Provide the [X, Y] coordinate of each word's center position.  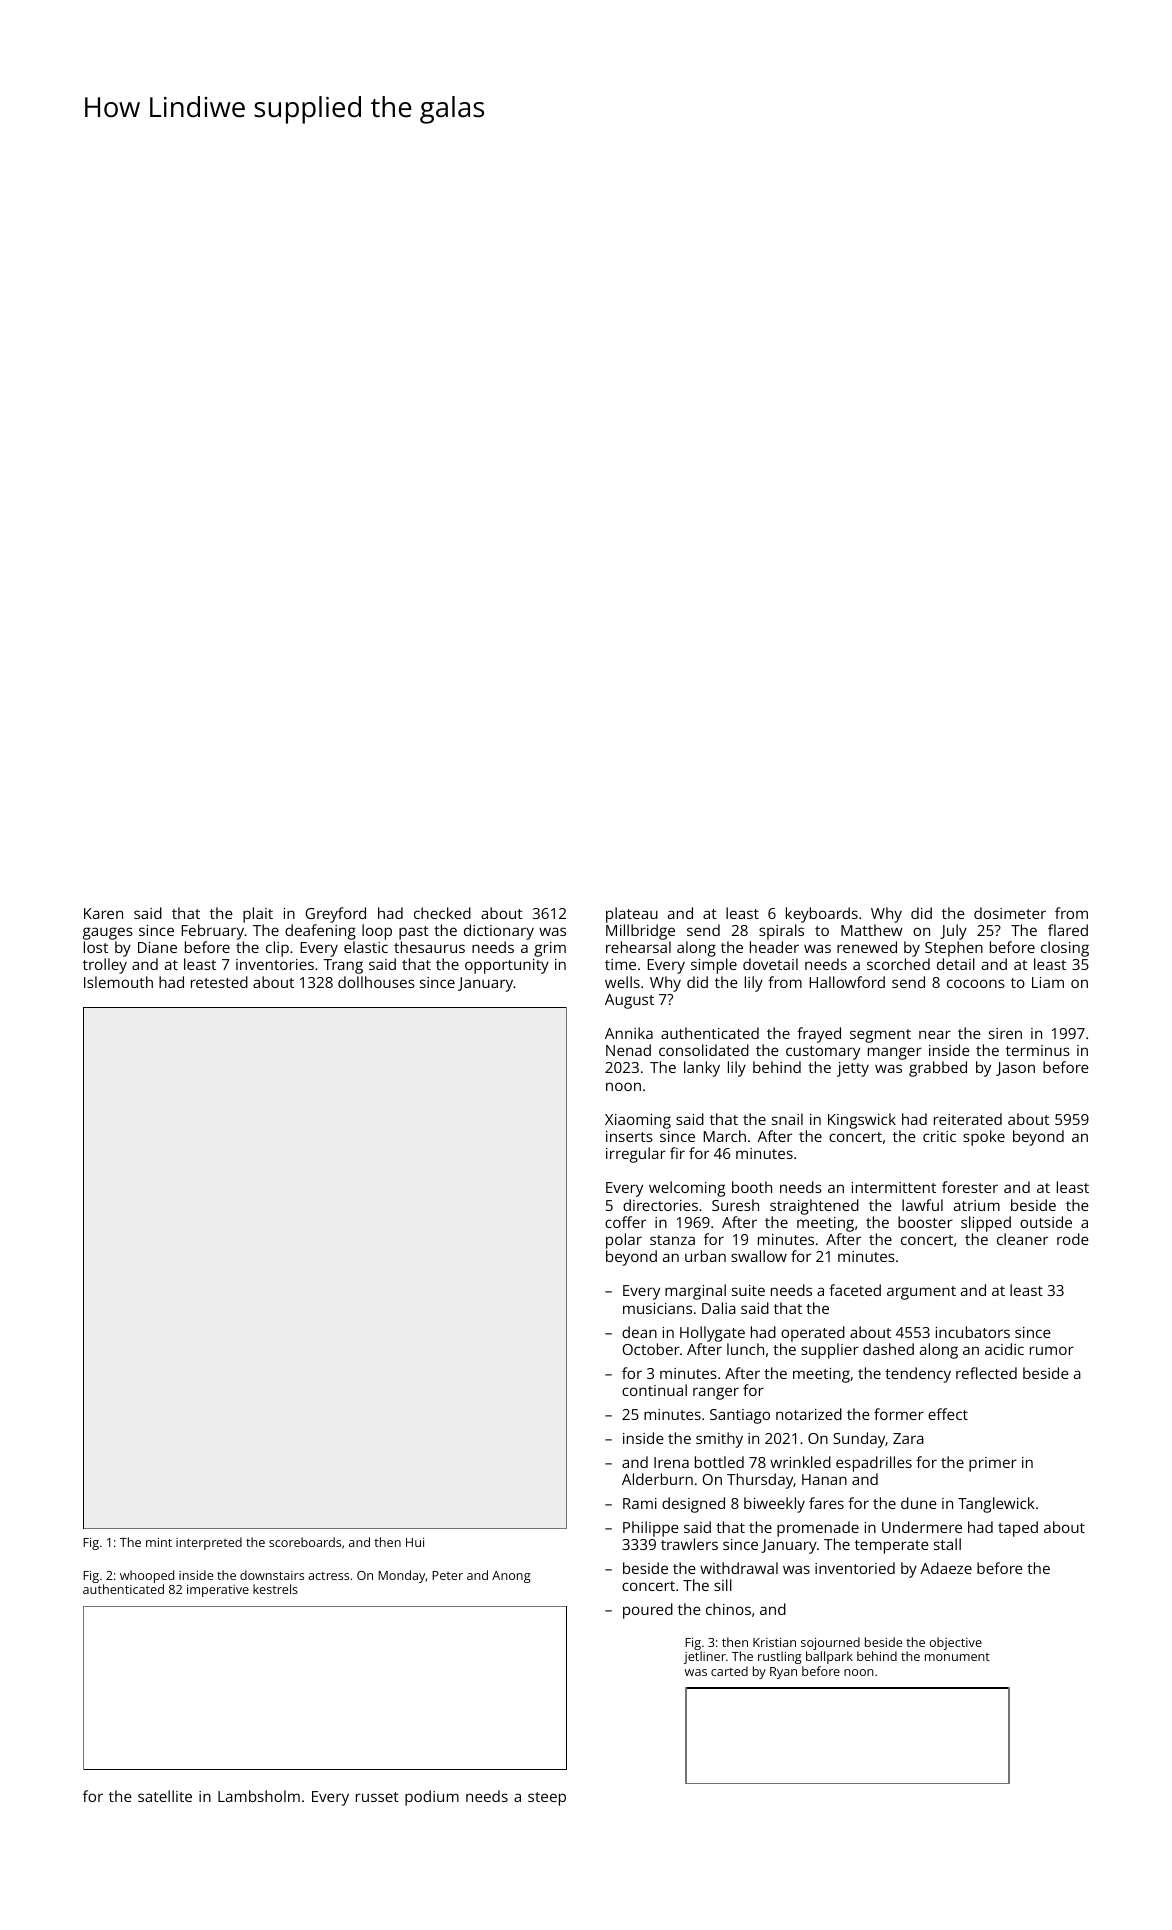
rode [1073, 1239]
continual [654, 1390]
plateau [632, 915]
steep [547, 1799]
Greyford [335, 915]
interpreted [209, 1543]
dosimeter [1010, 913]
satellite [165, 1796]
